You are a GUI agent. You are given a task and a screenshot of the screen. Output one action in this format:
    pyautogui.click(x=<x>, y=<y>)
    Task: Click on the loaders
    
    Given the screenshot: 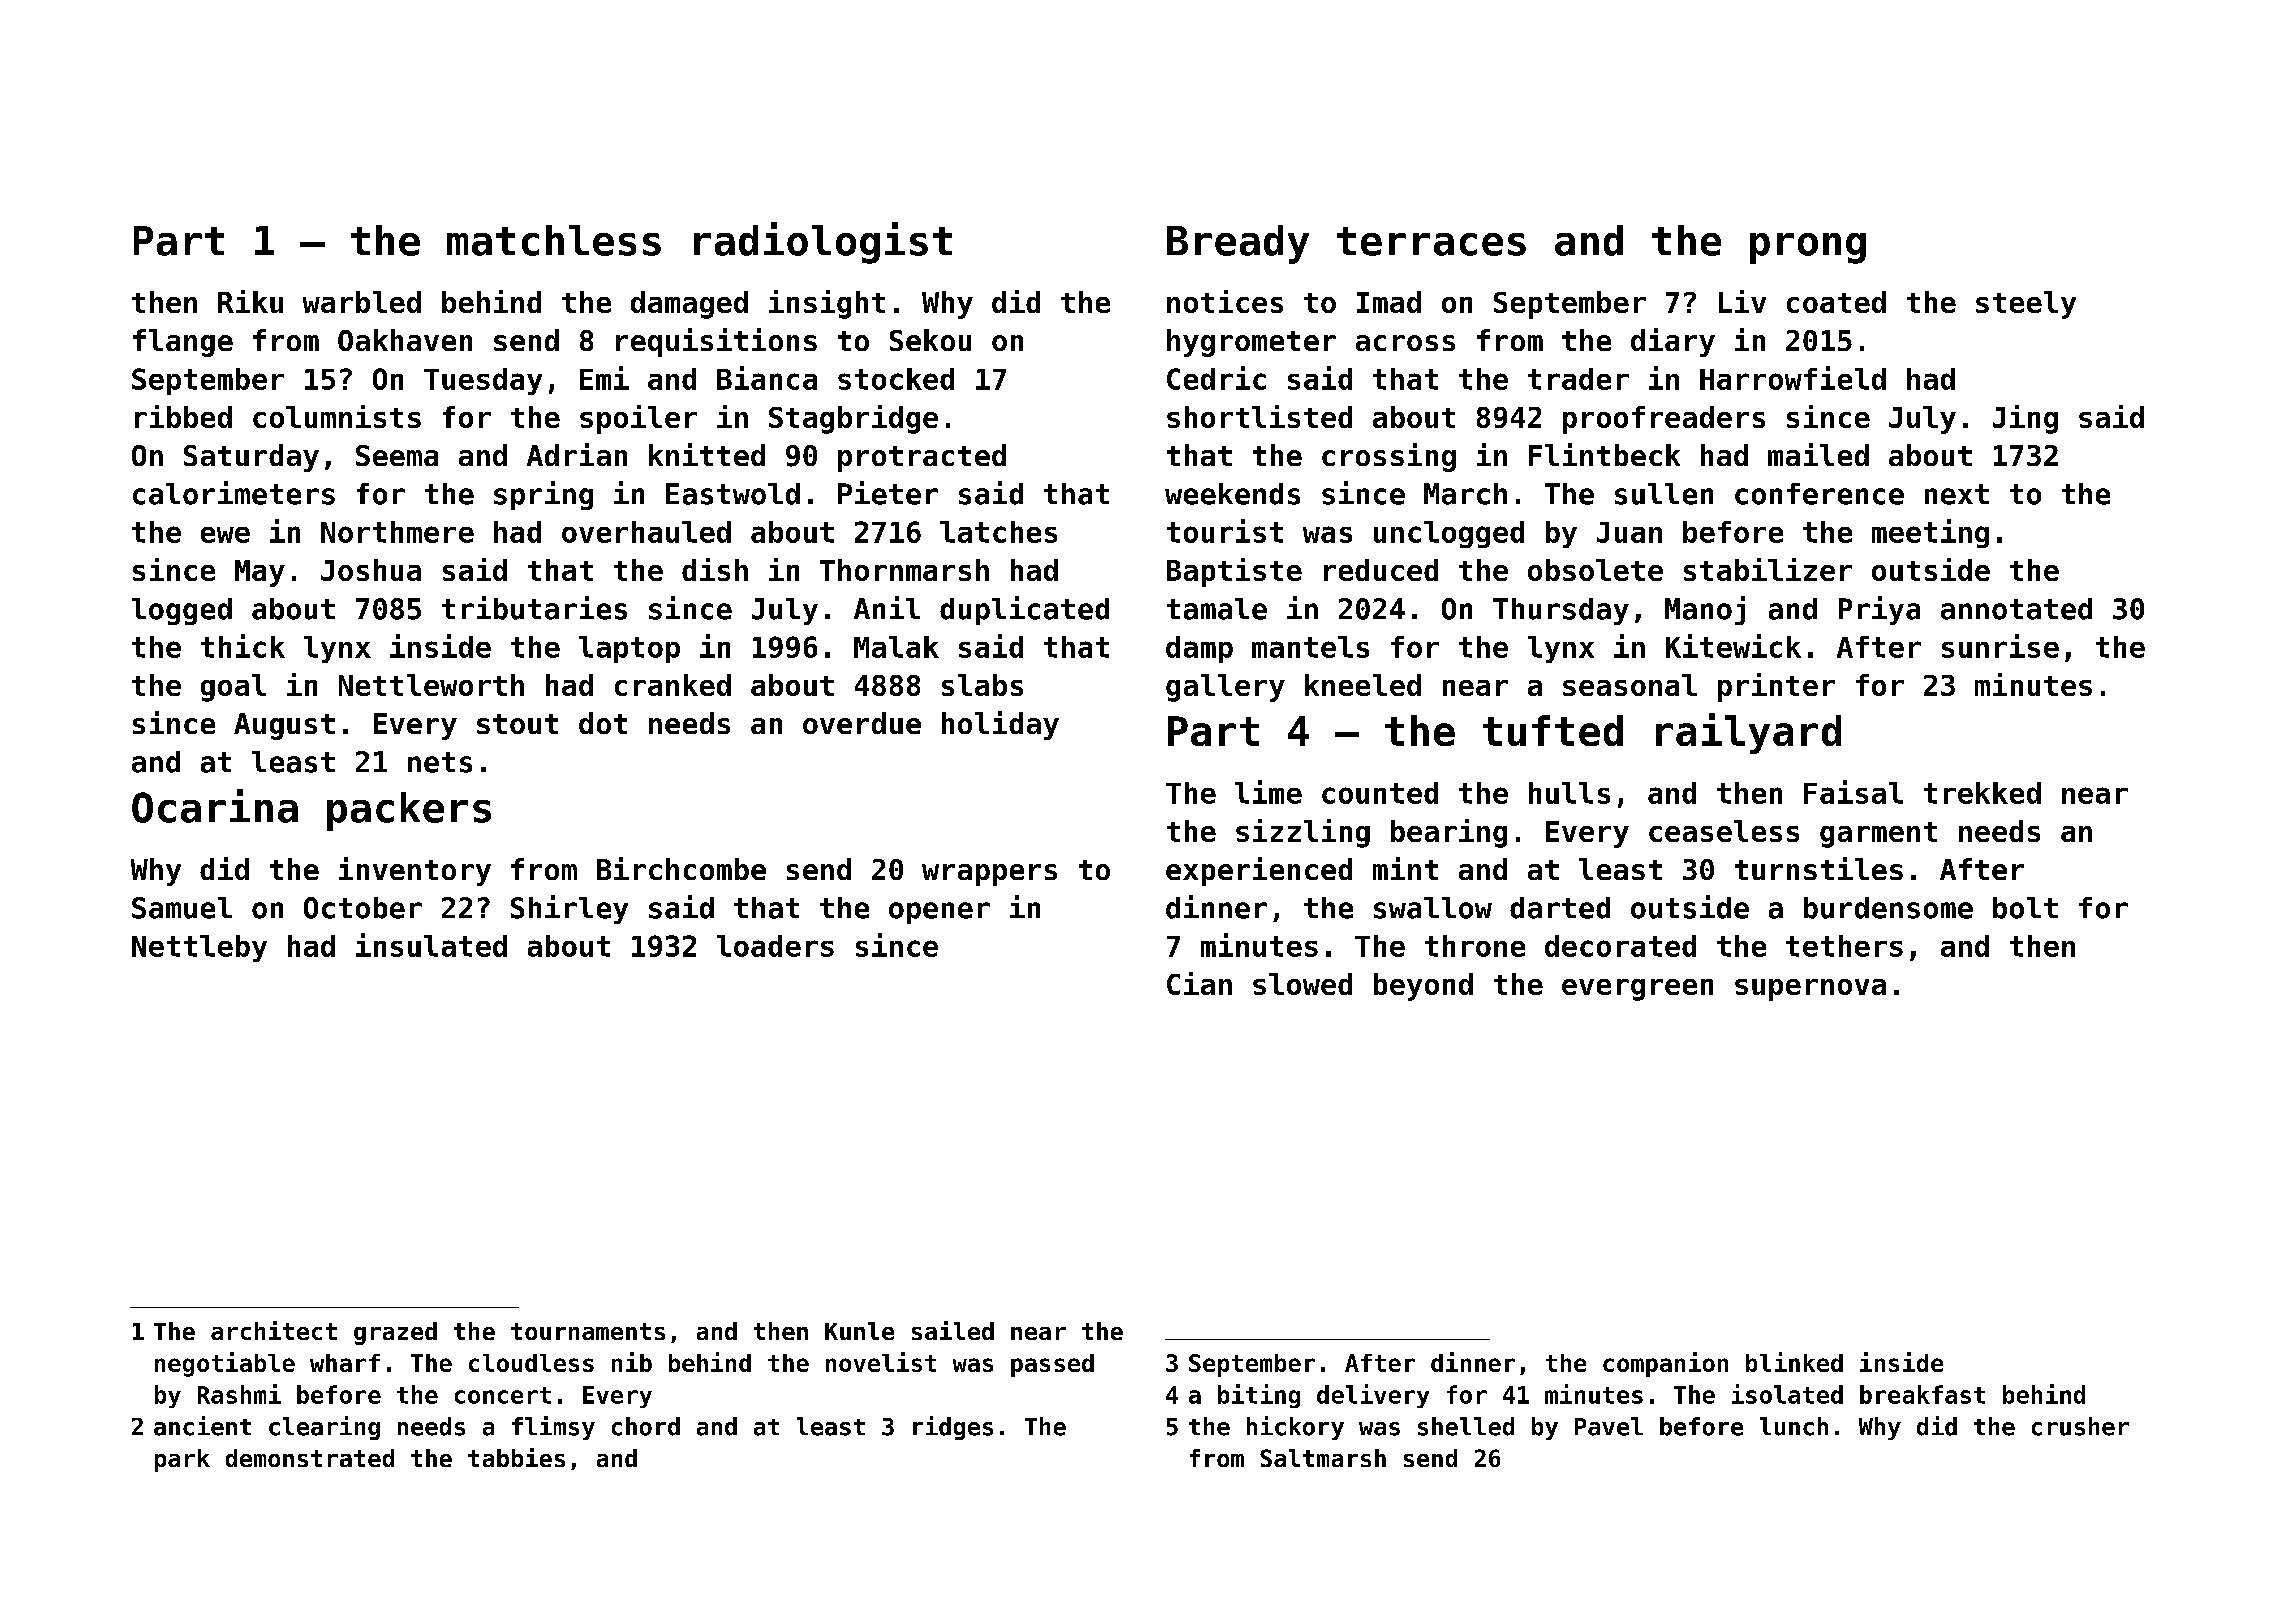 What is the action you would take?
    pyautogui.click(x=775, y=946)
